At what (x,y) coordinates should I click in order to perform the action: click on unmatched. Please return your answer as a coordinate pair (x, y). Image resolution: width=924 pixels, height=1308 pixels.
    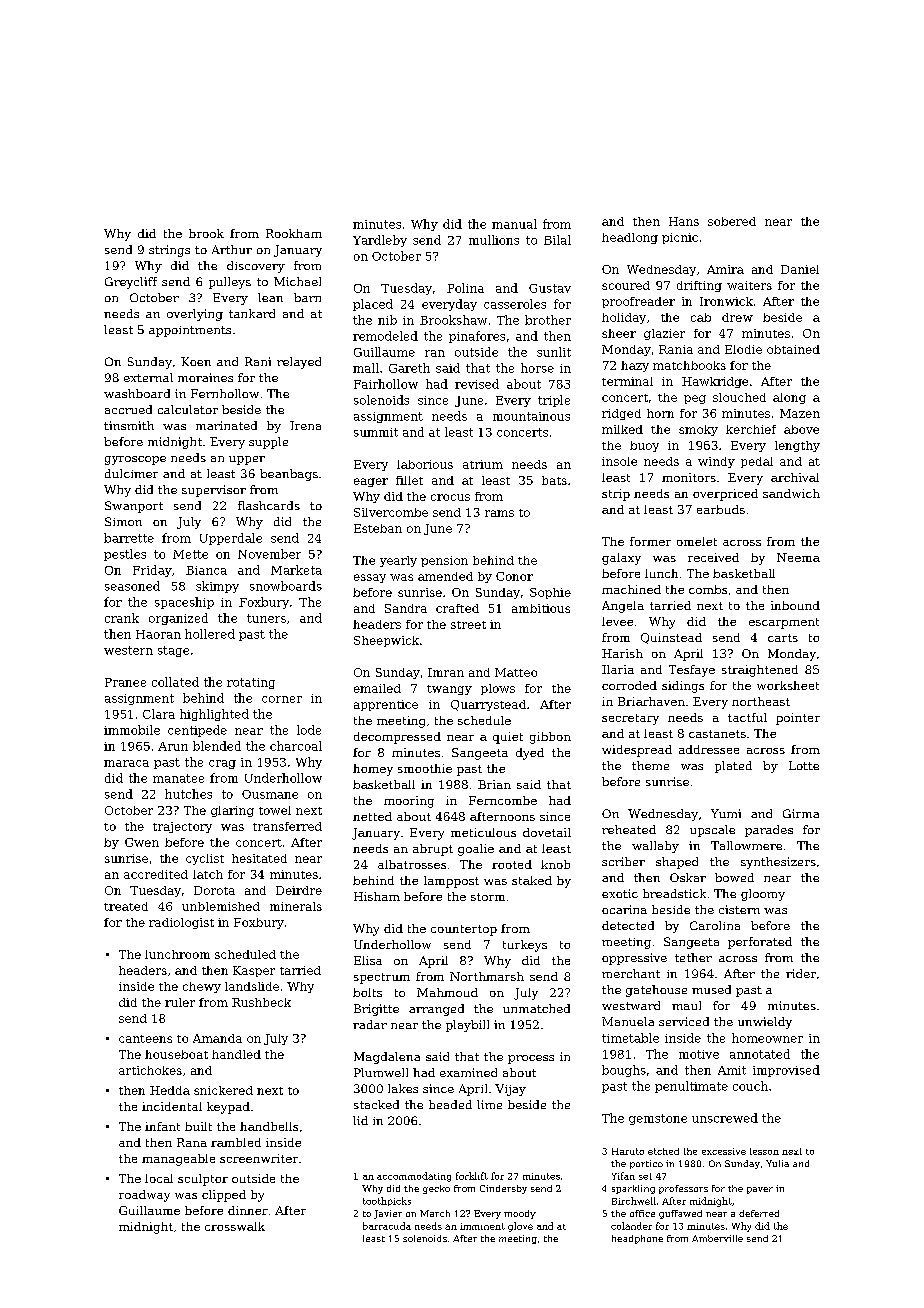
    Looking at the image, I should click on (536, 1008).
